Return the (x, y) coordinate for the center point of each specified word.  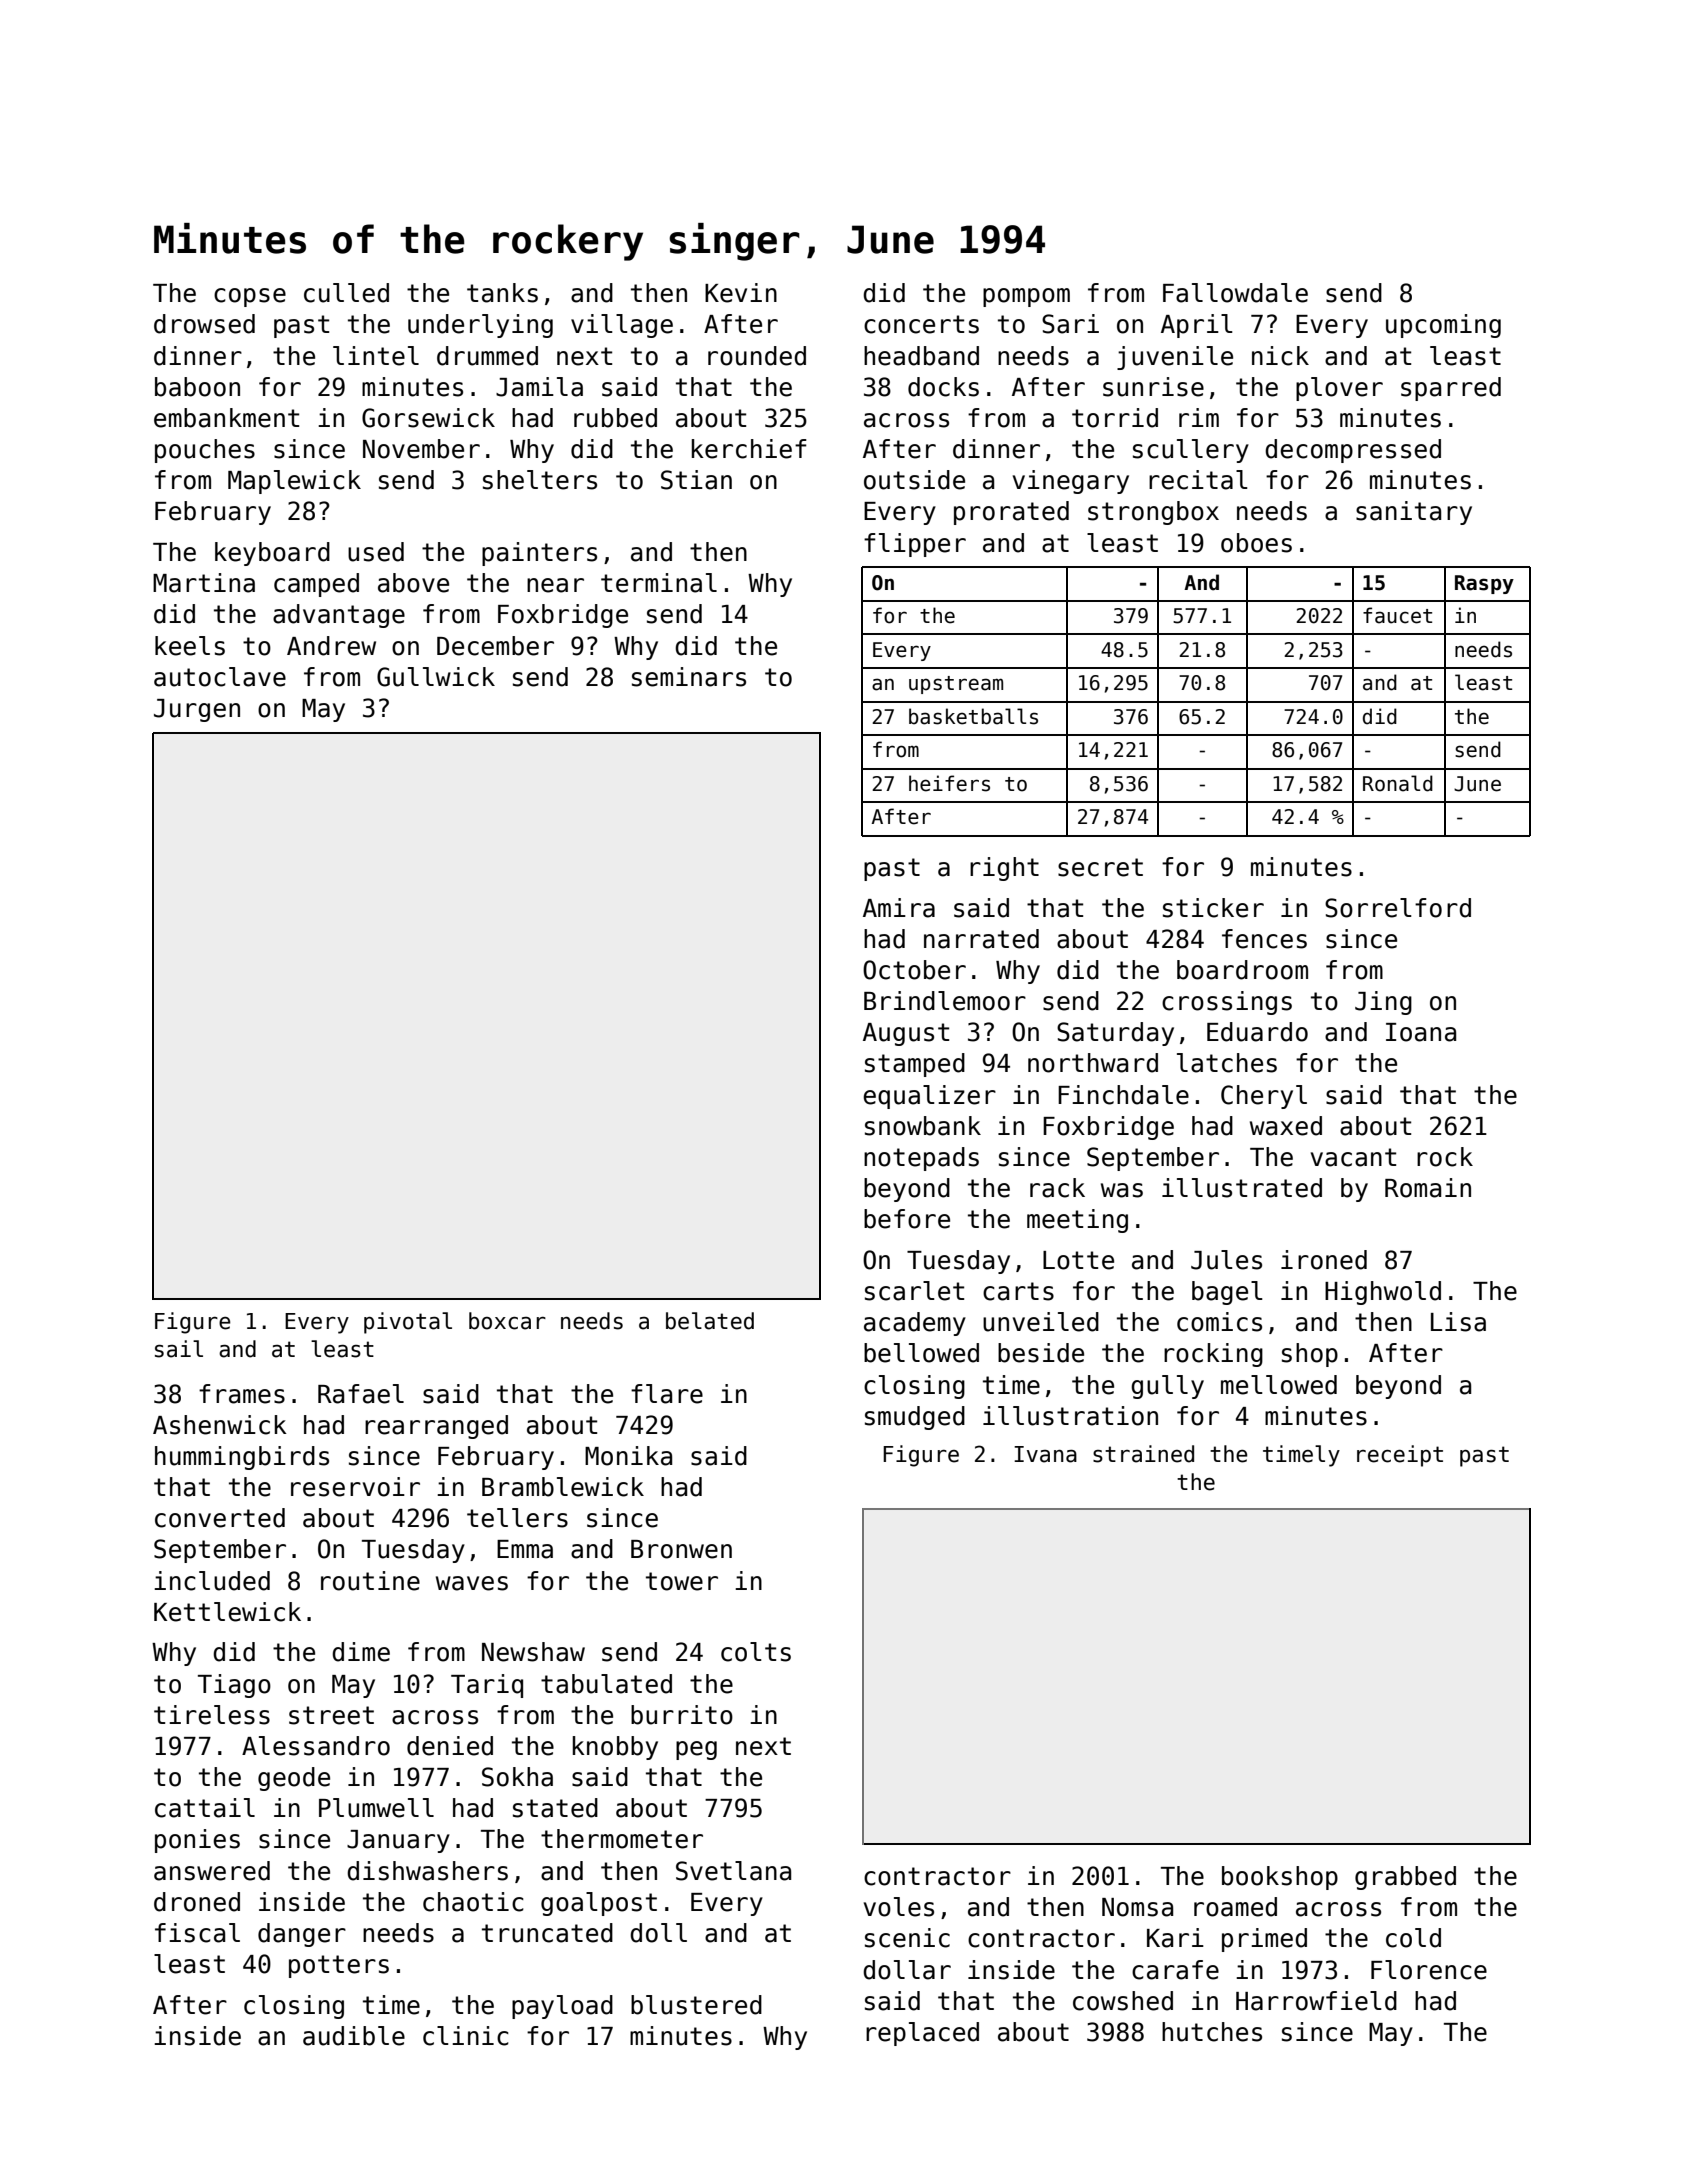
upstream (956, 685)
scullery (1191, 451)
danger (302, 1935)
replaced (922, 2034)
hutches (1212, 2032)
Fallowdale (1235, 293)
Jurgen (197, 710)
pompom (1026, 297)
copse (250, 297)
